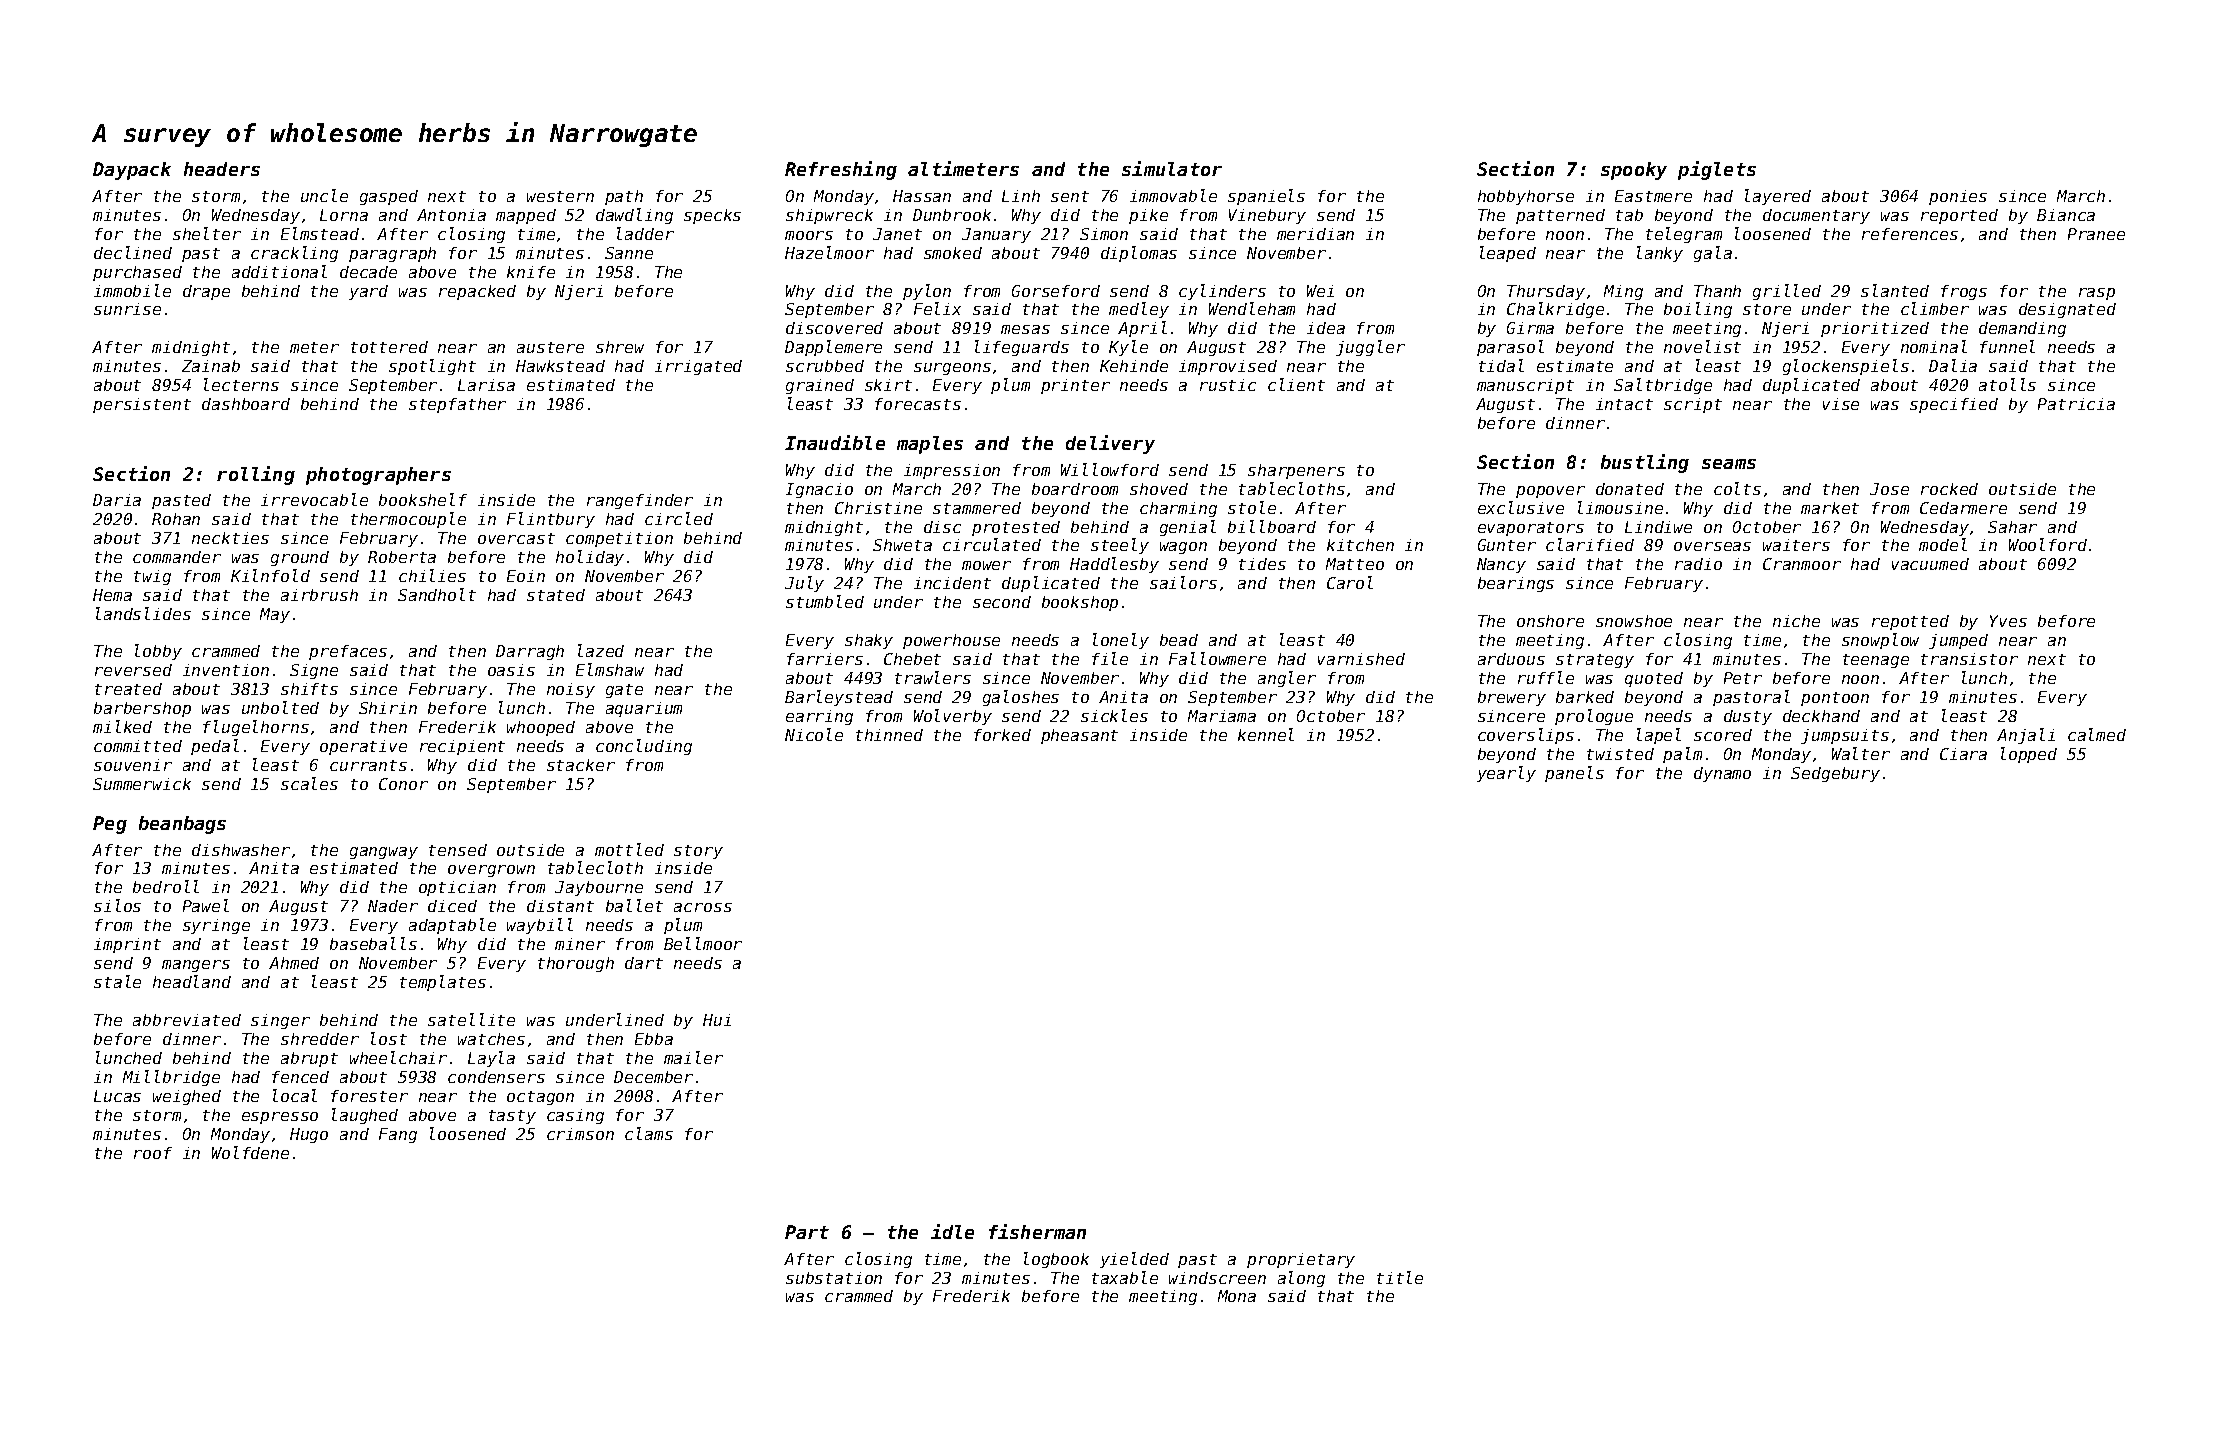  Describe the element at coordinates (1835, 774) in the screenshot. I see `Sedgebury` at that location.
